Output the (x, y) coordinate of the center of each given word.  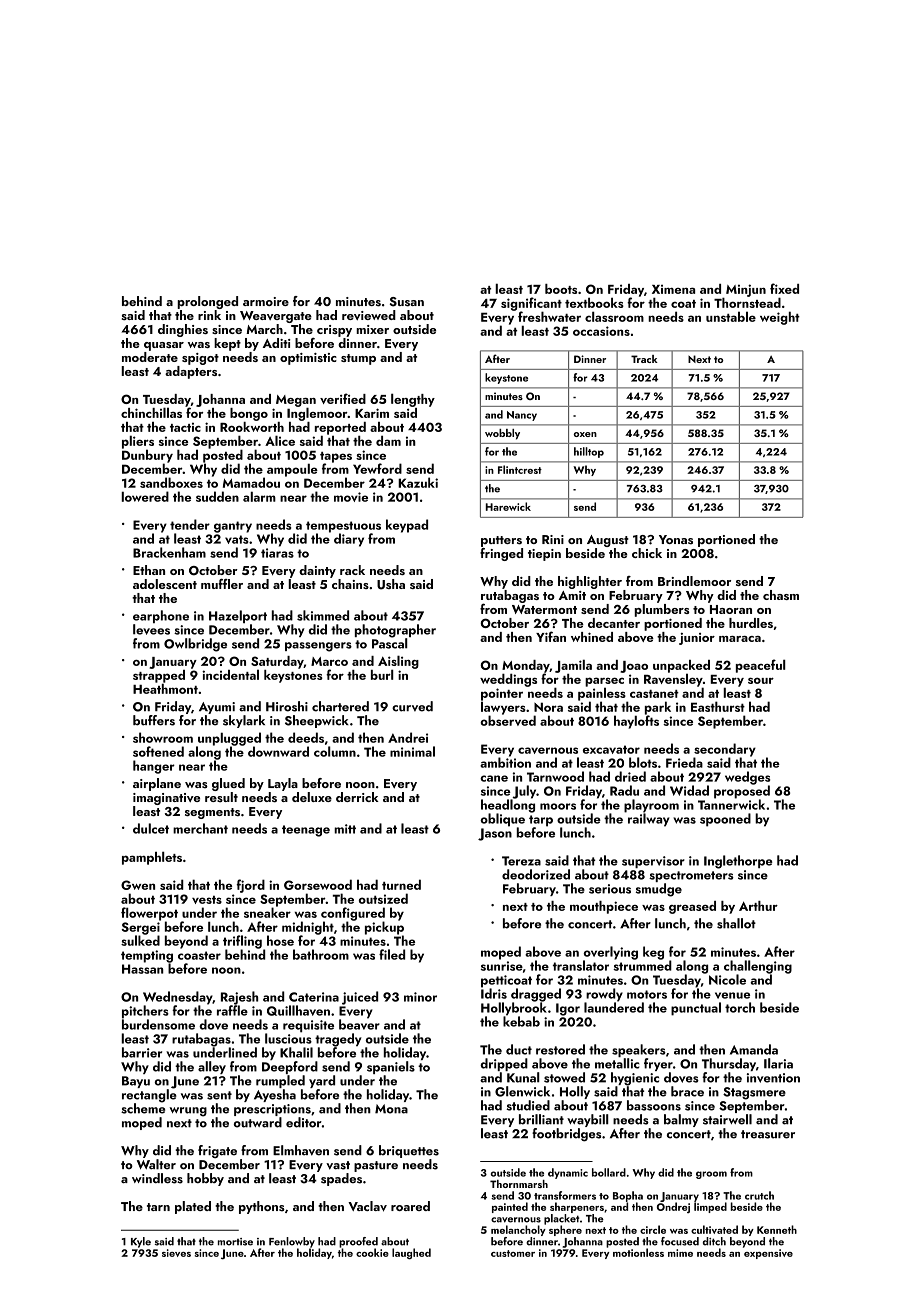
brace (687, 1091)
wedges (747, 778)
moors (558, 806)
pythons (262, 1207)
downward (278, 751)
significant (531, 304)
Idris (494, 993)
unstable (731, 316)
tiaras (277, 553)
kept (227, 344)
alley (212, 1067)
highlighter (590, 582)
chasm (781, 595)
